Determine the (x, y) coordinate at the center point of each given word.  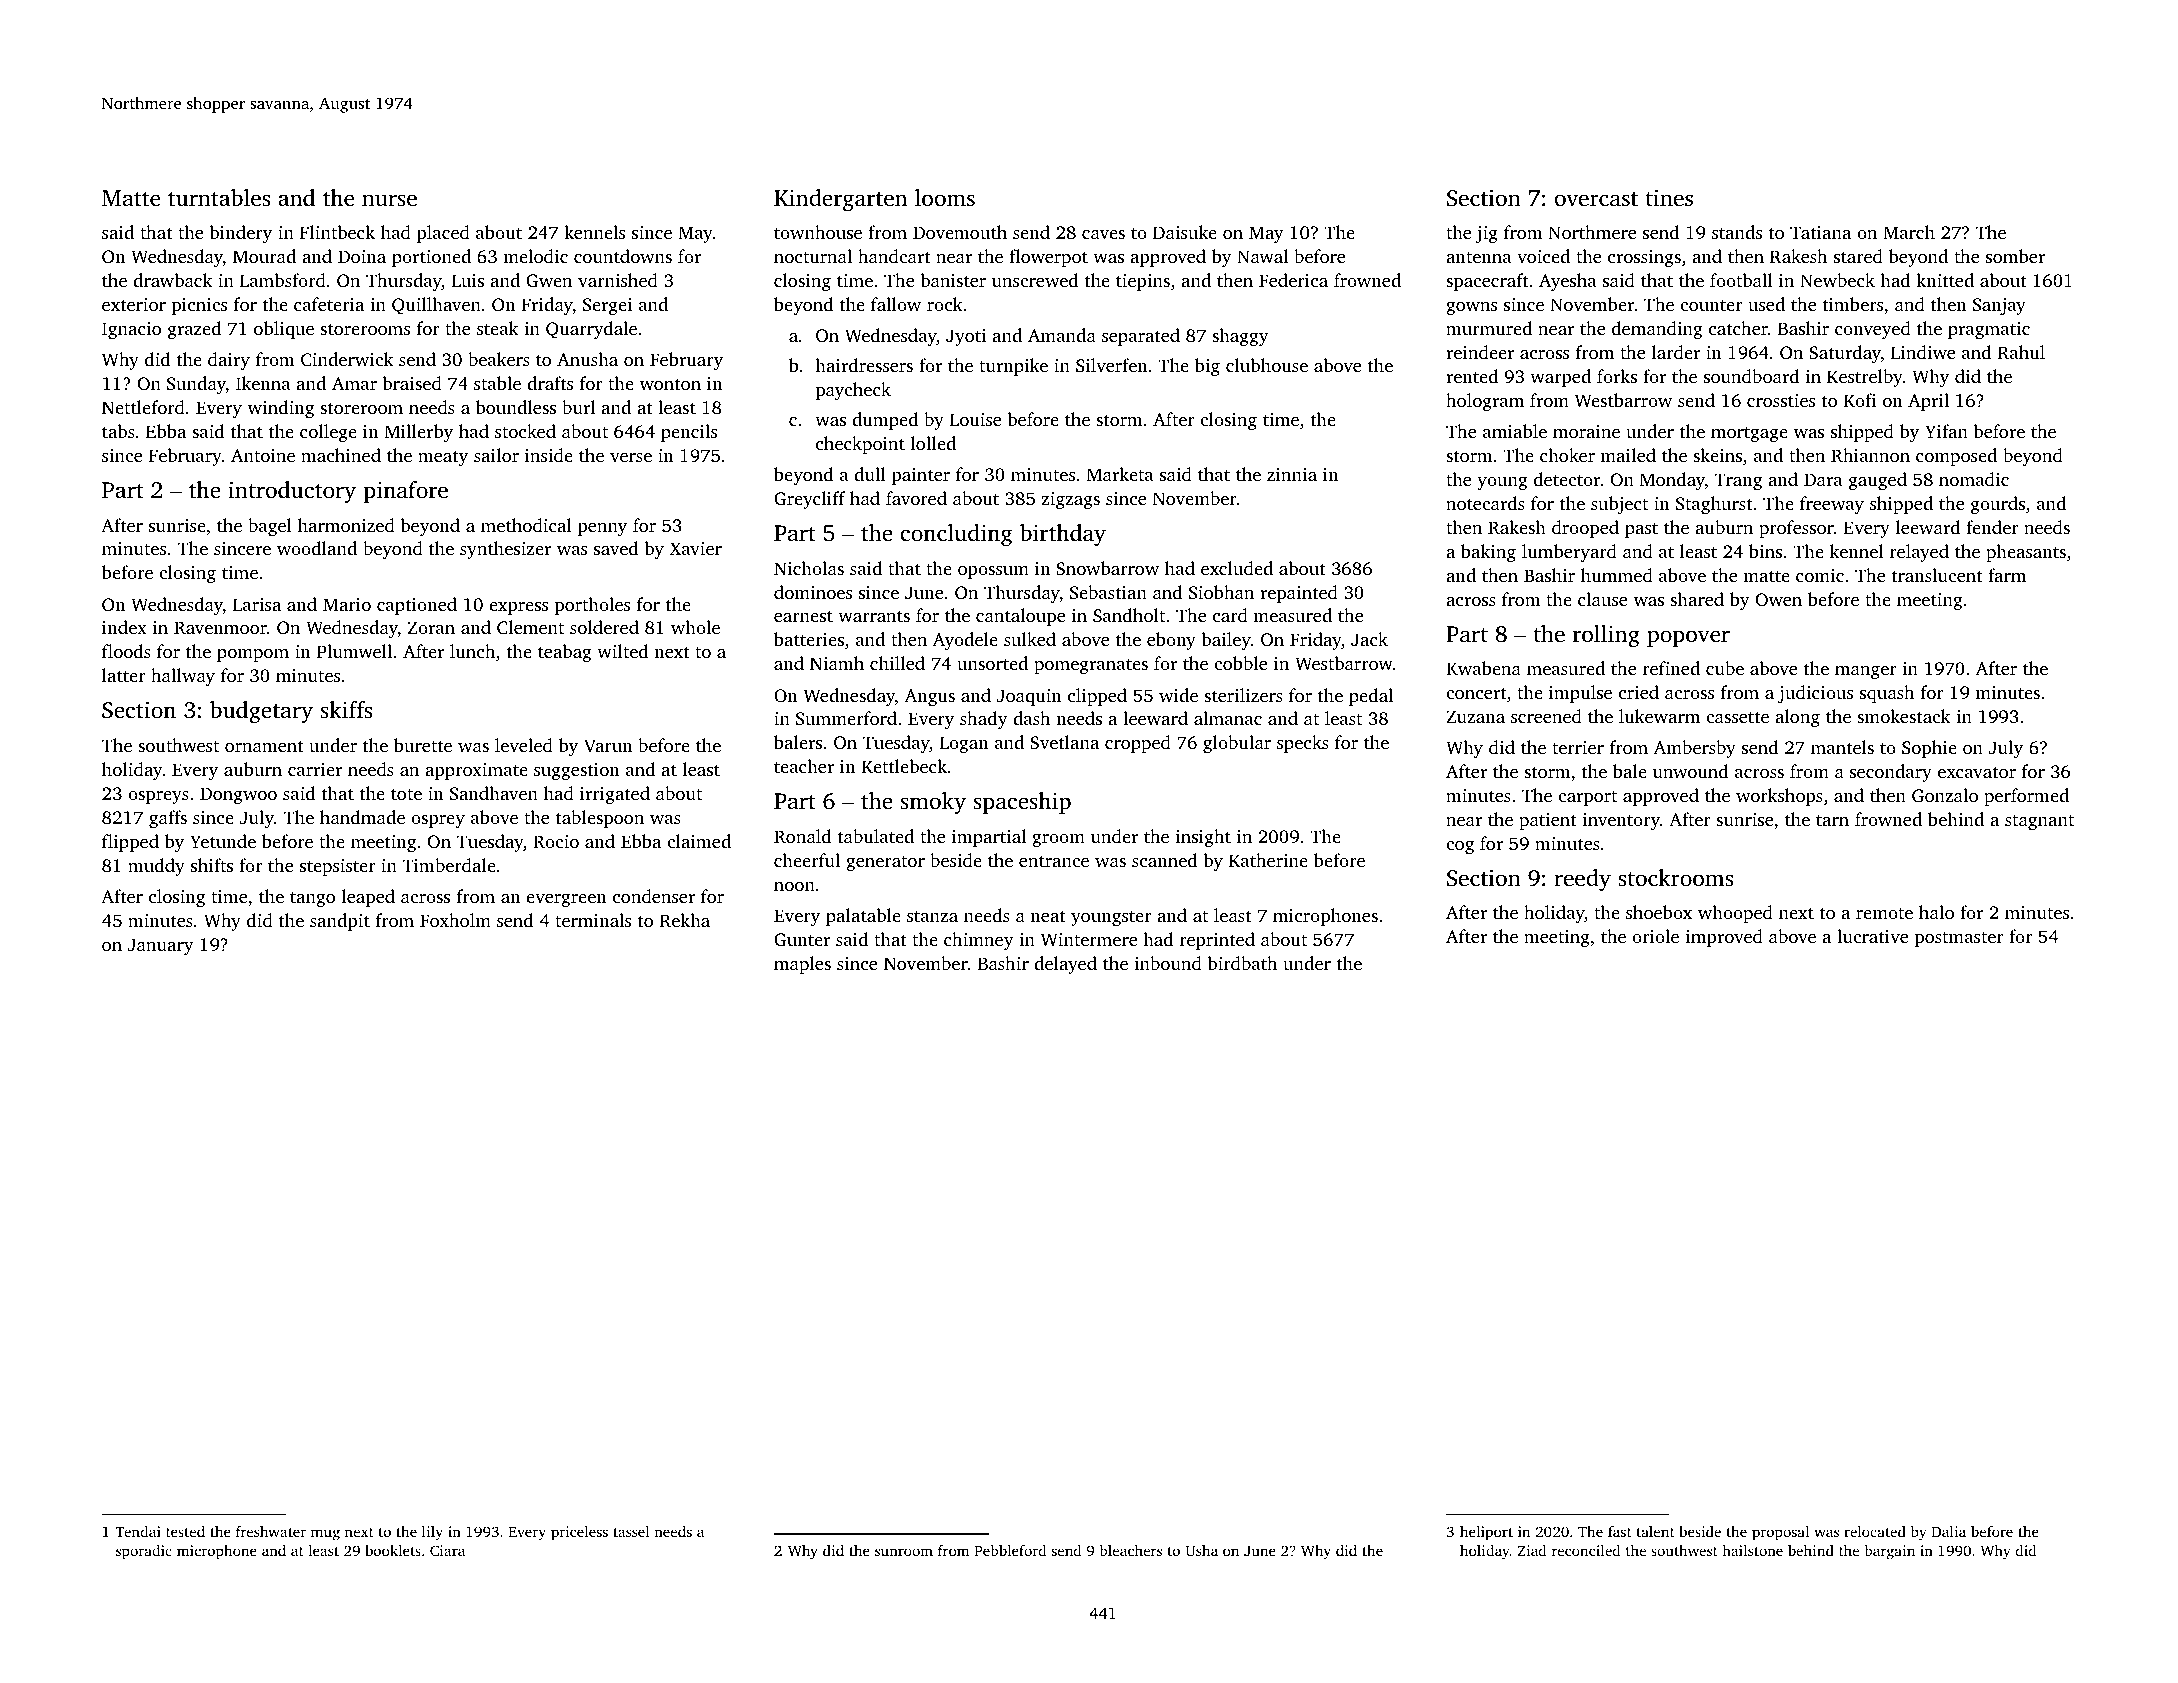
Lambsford (283, 280)
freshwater (271, 1531)
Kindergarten (840, 200)
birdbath (1242, 963)
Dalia (1949, 1531)
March (1909, 232)
